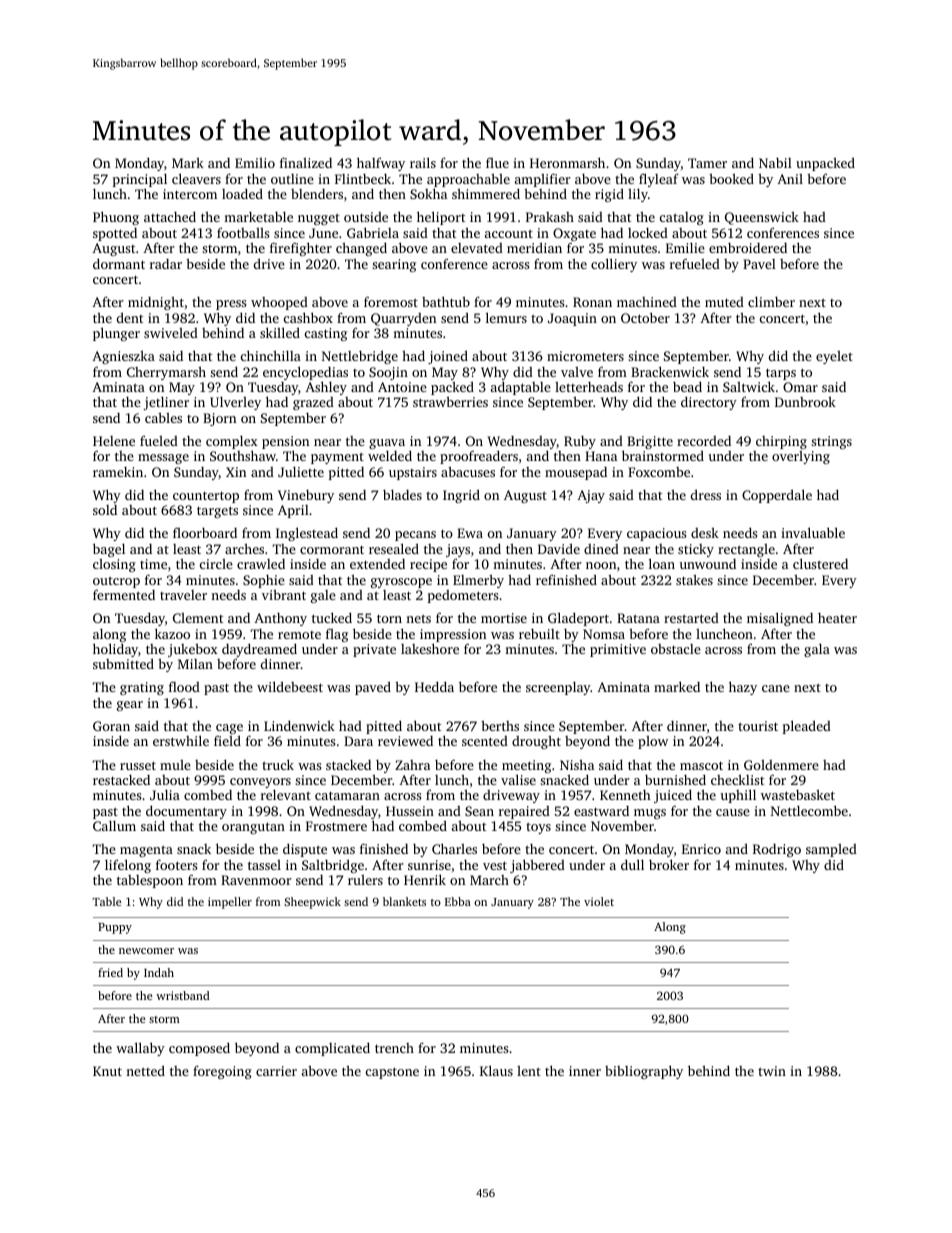 The width and height of the screenshot is (952, 1233). What do you see at coordinates (114, 565) in the screenshot?
I see `closing` at bounding box center [114, 565].
